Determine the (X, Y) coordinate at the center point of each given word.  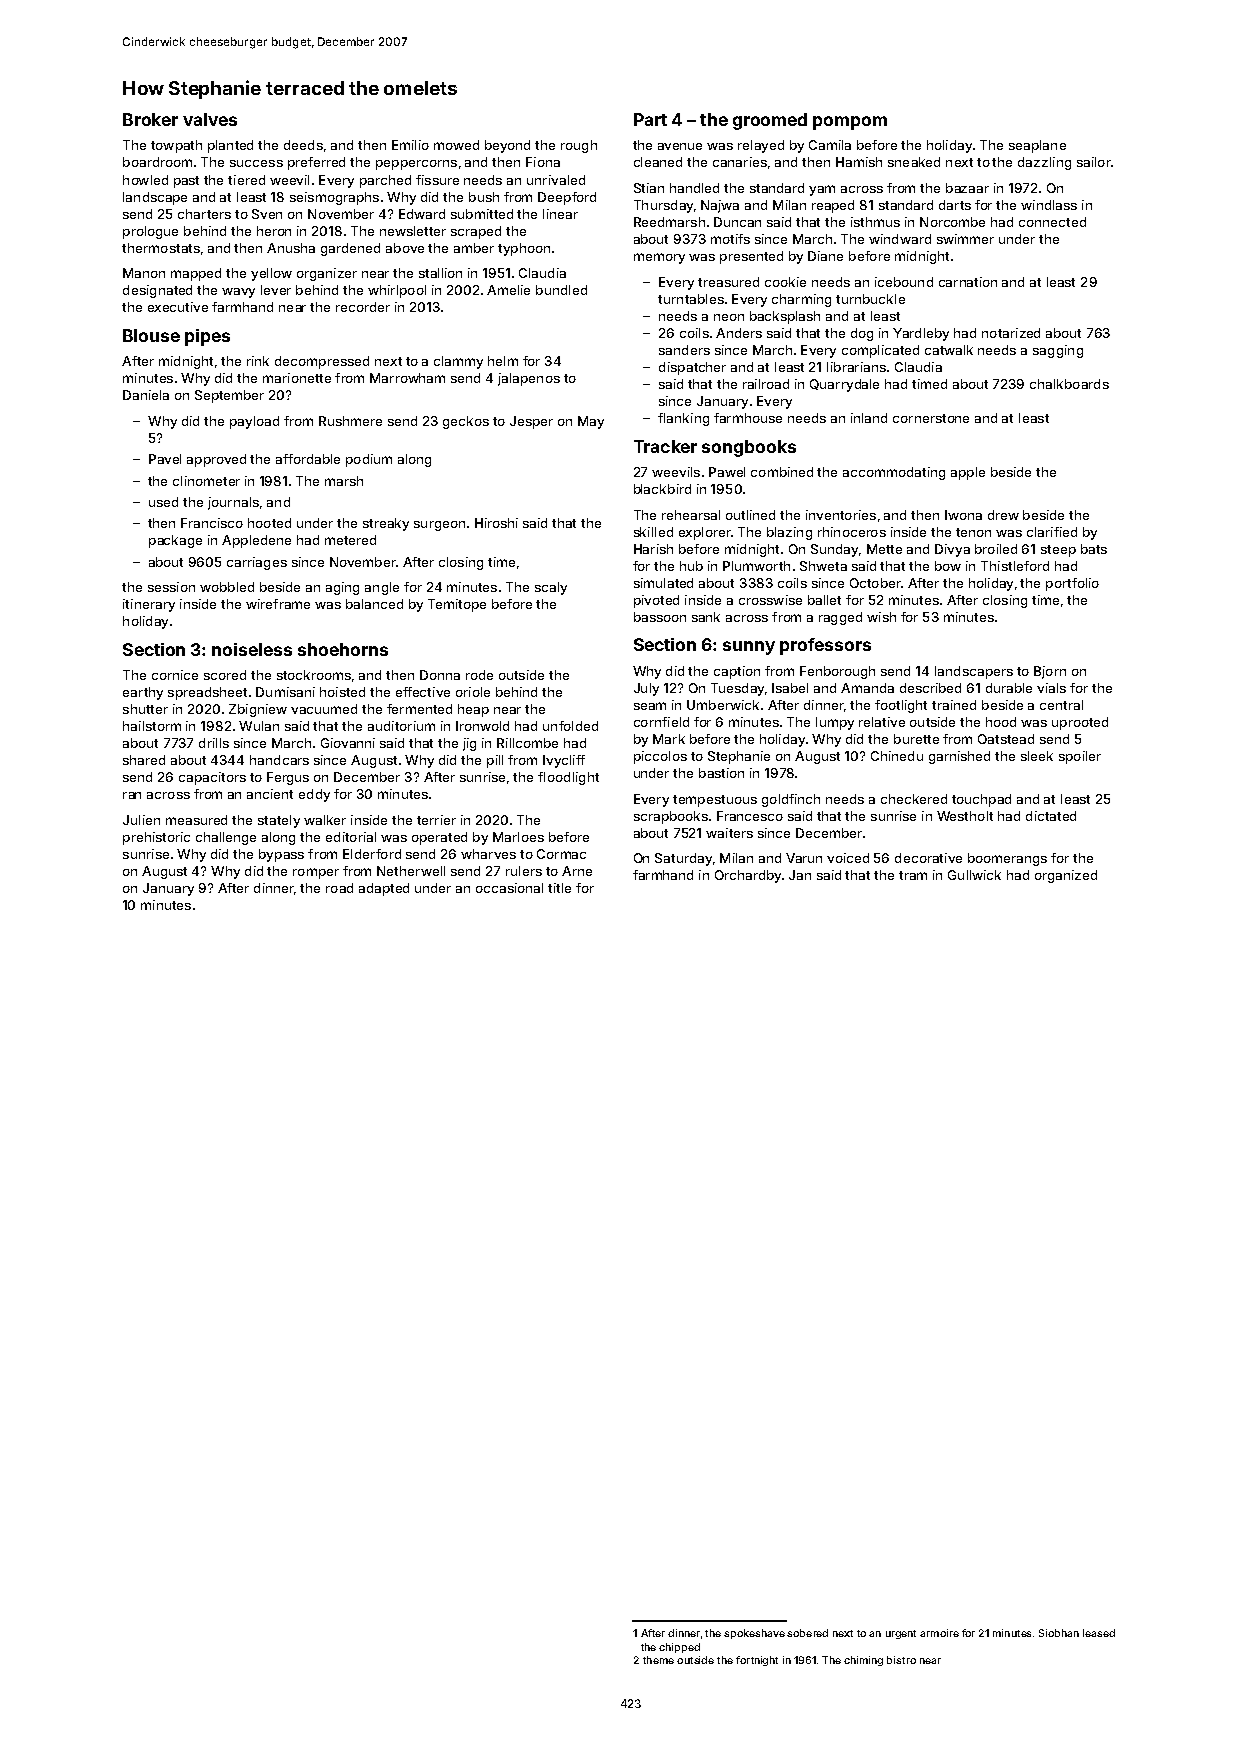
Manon (144, 273)
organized (1066, 876)
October (875, 583)
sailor (1094, 162)
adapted (384, 889)
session (171, 587)
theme (658, 1660)
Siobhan (1059, 1633)
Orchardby (748, 876)
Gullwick (974, 875)
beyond (507, 146)
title (559, 888)
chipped (679, 1648)
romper (316, 873)
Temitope (457, 605)
